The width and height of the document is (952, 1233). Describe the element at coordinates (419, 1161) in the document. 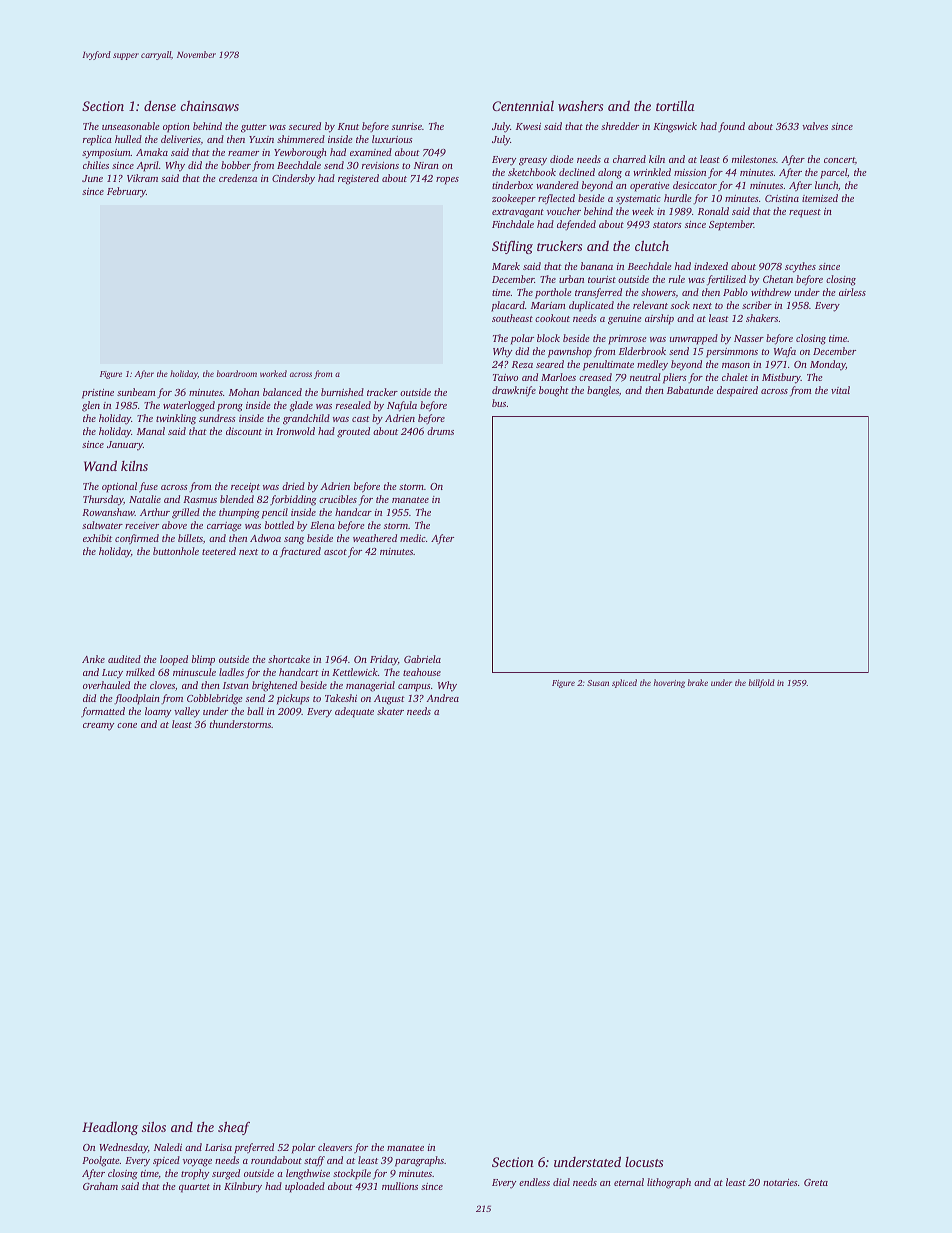

I see `paragraphs` at that location.
